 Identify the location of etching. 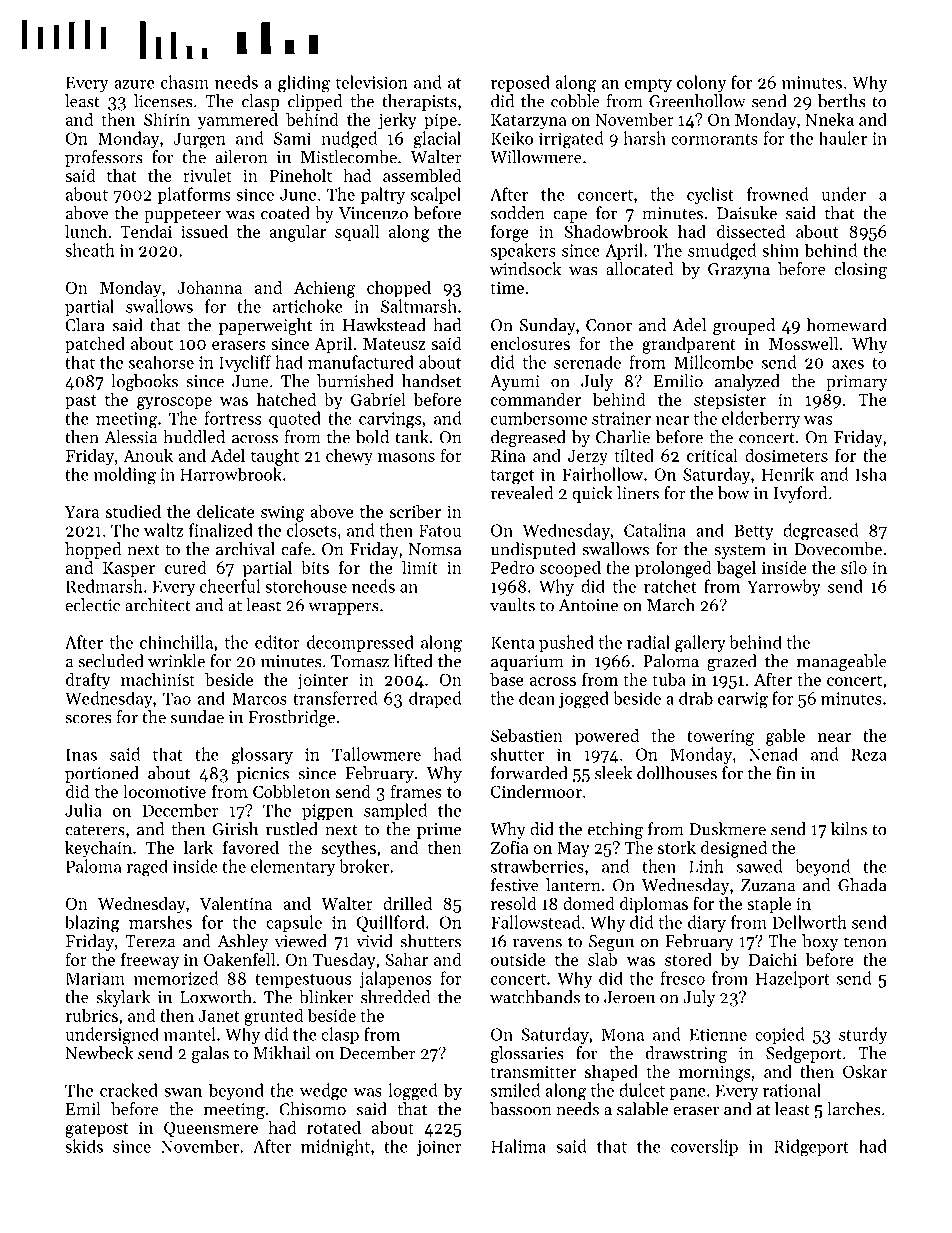
(615, 830).
